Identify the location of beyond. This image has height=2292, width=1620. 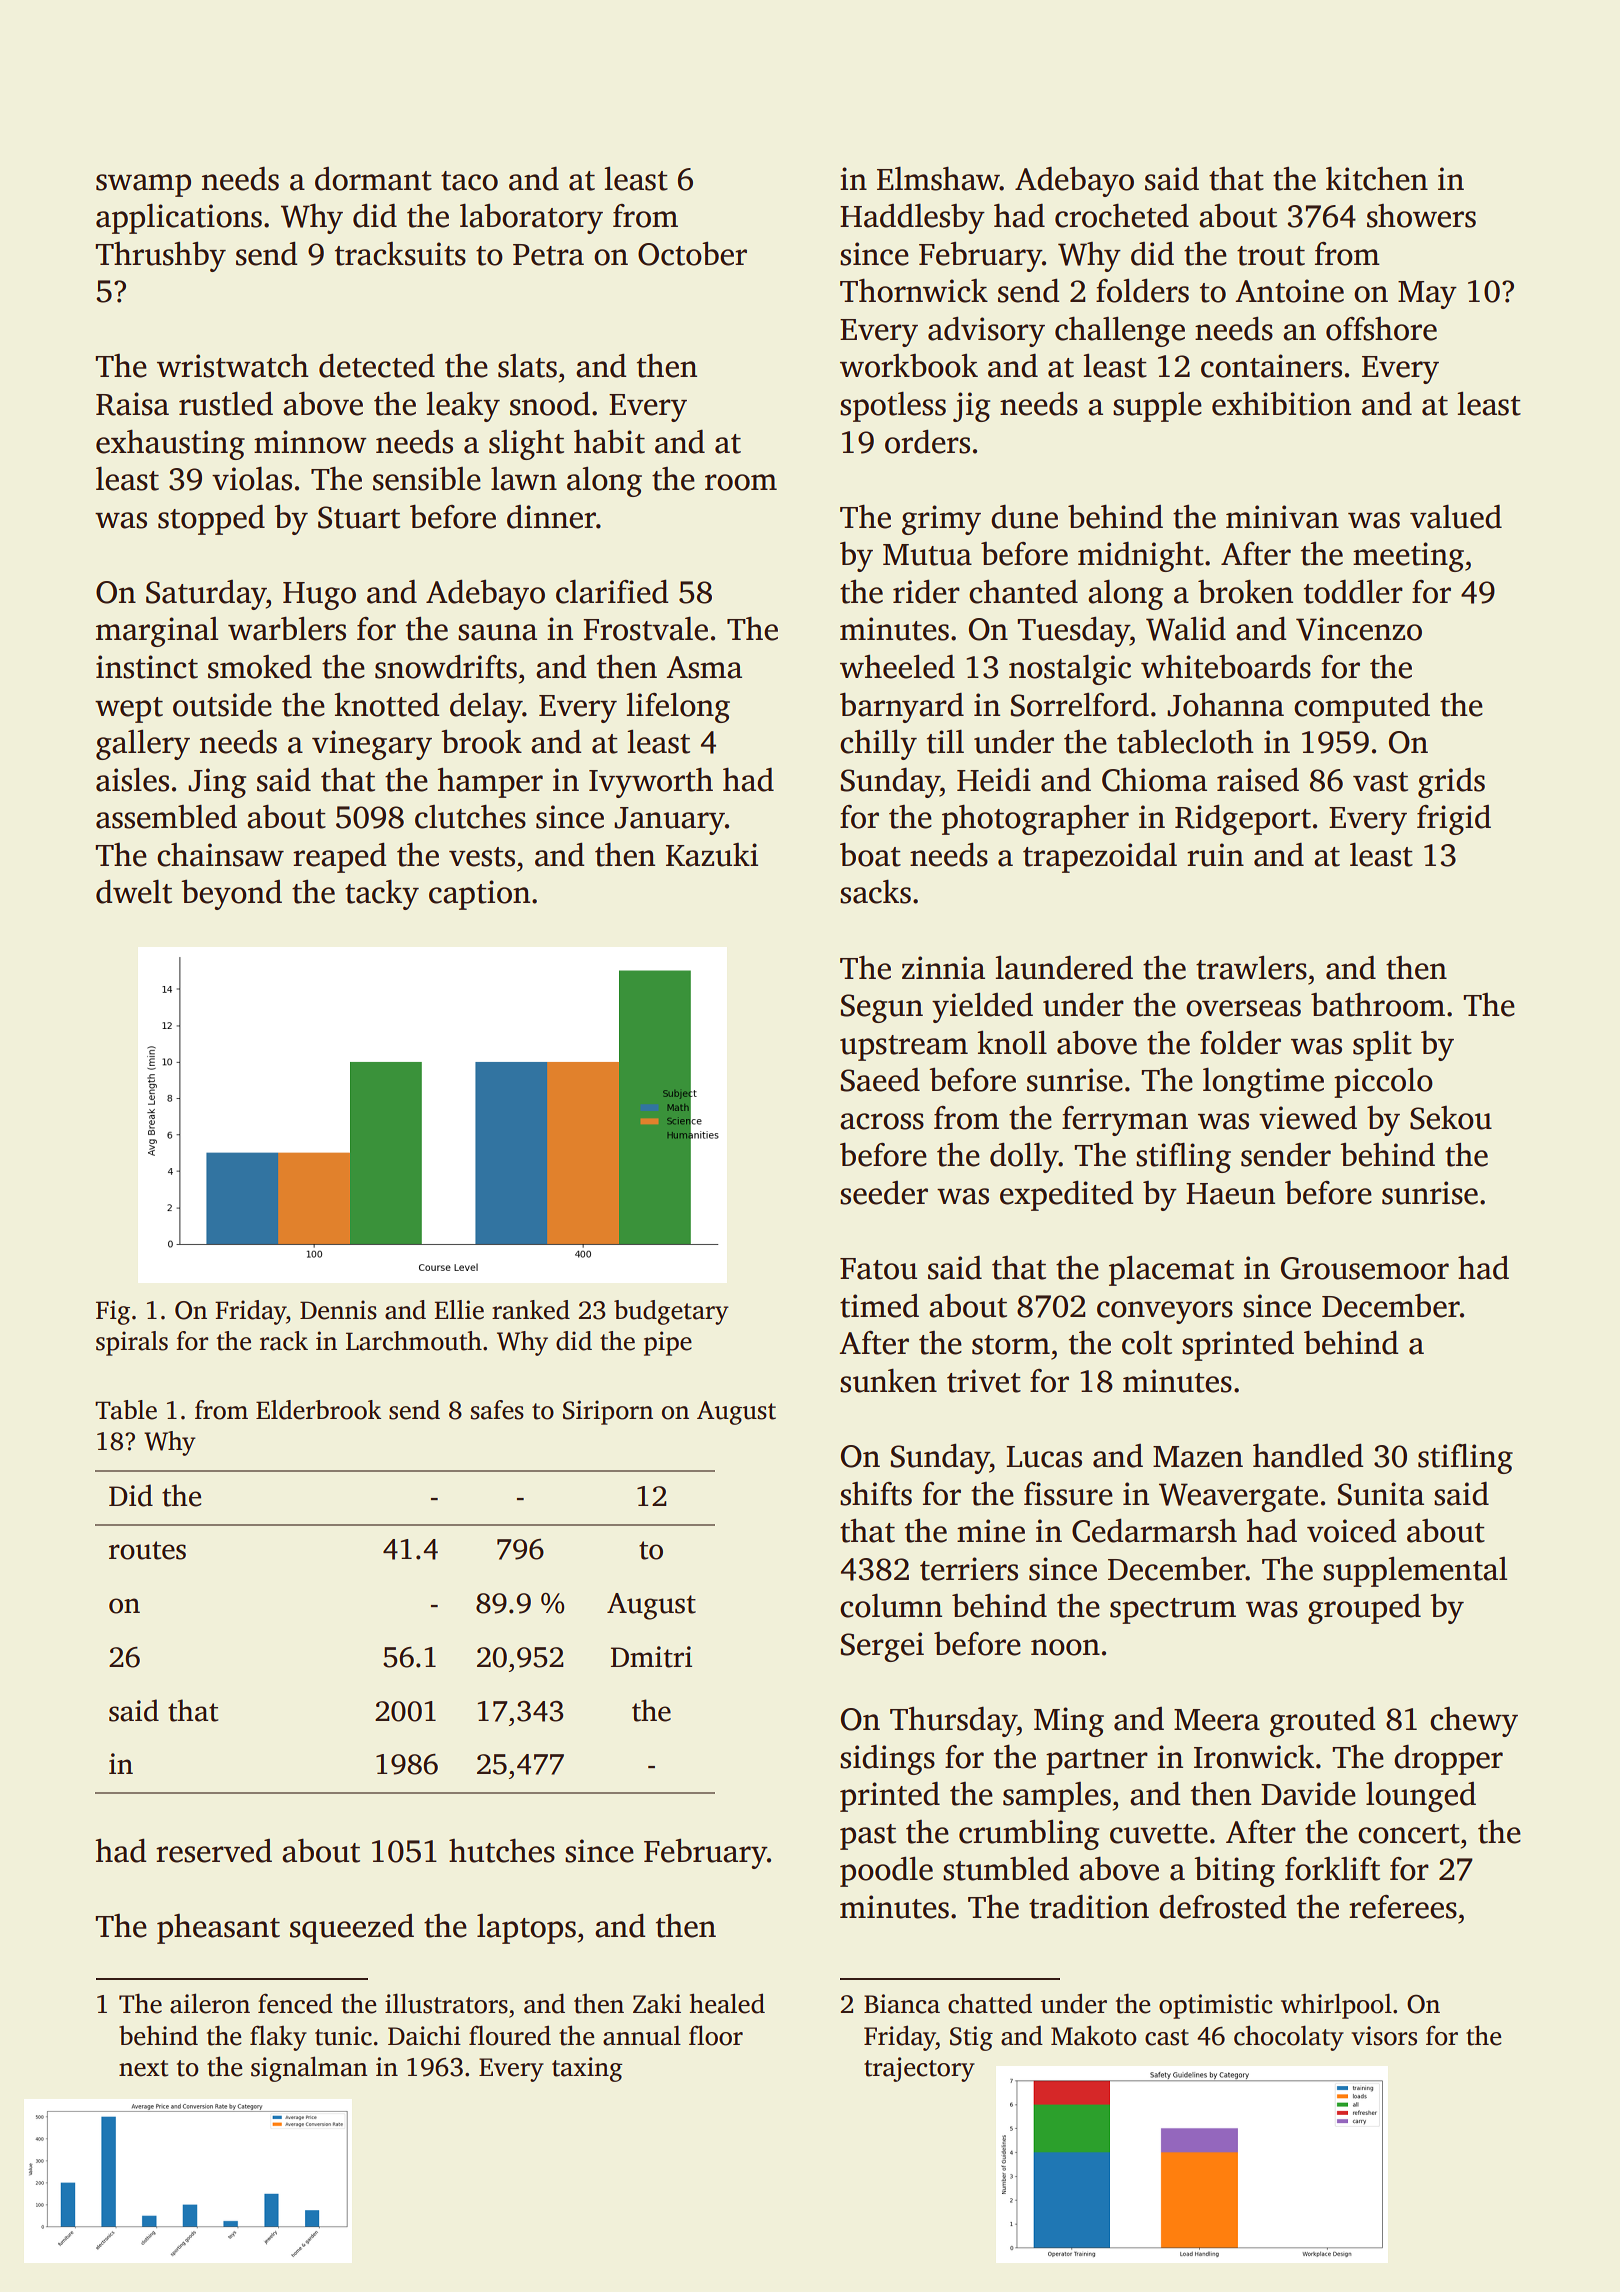
(231, 895).
